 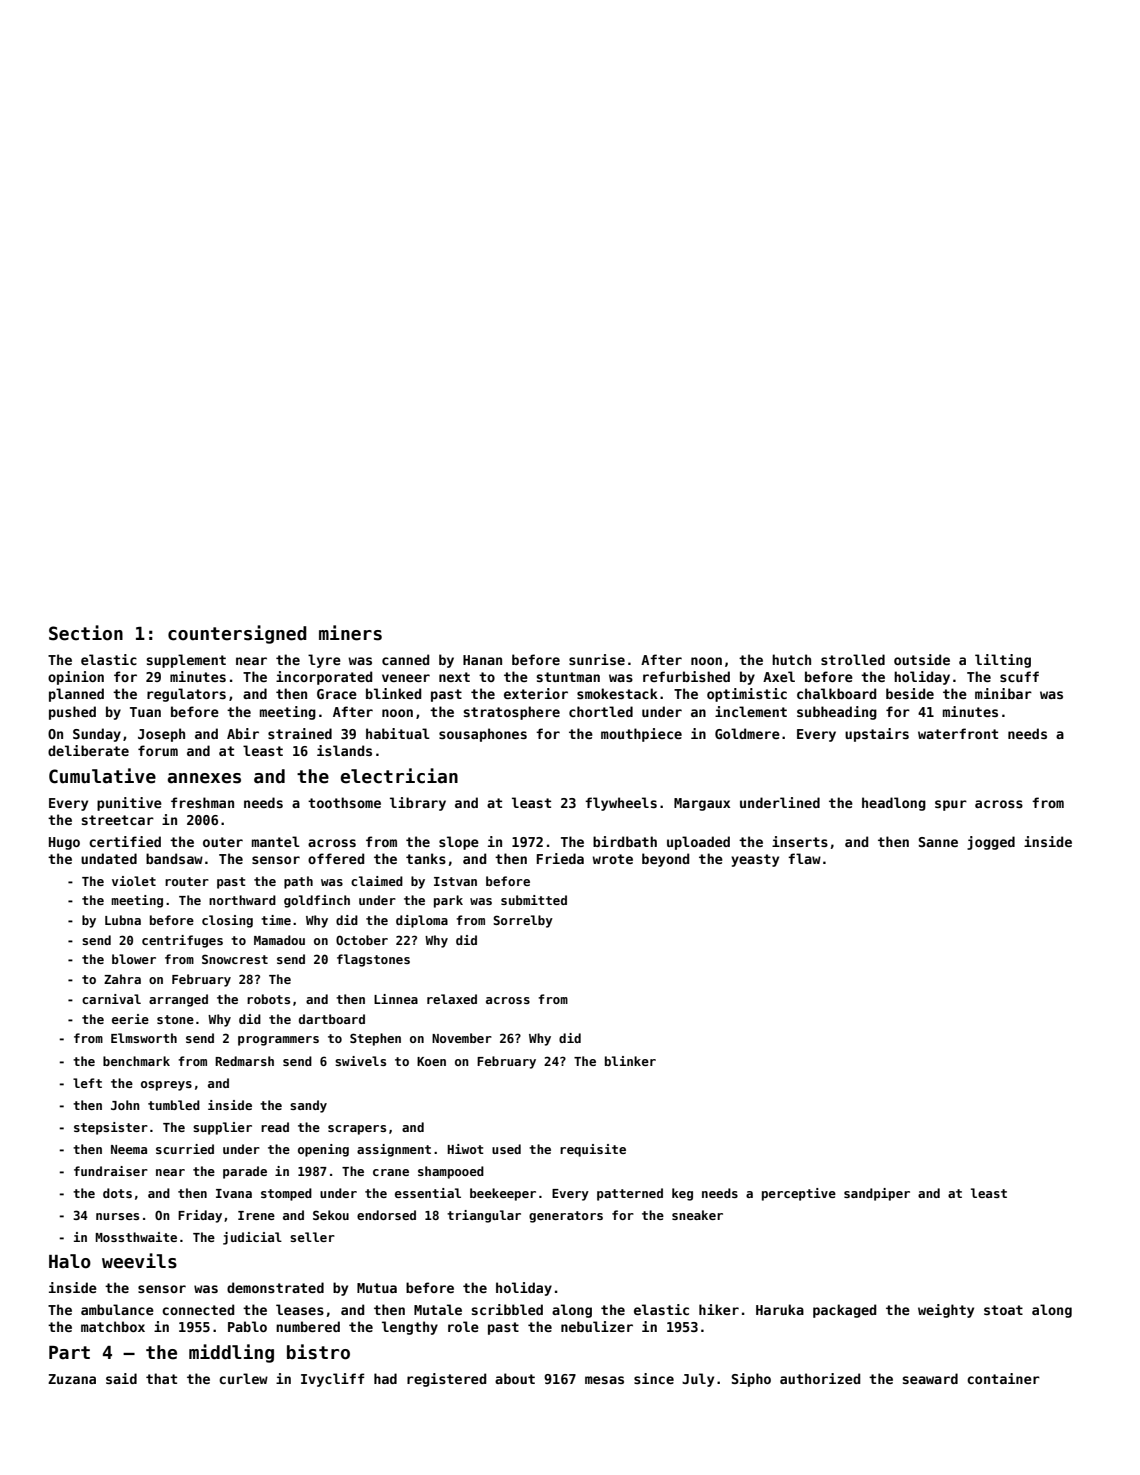 What do you see at coordinates (72, 1379) in the screenshot?
I see `Zuzana` at bounding box center [72, 1379].
